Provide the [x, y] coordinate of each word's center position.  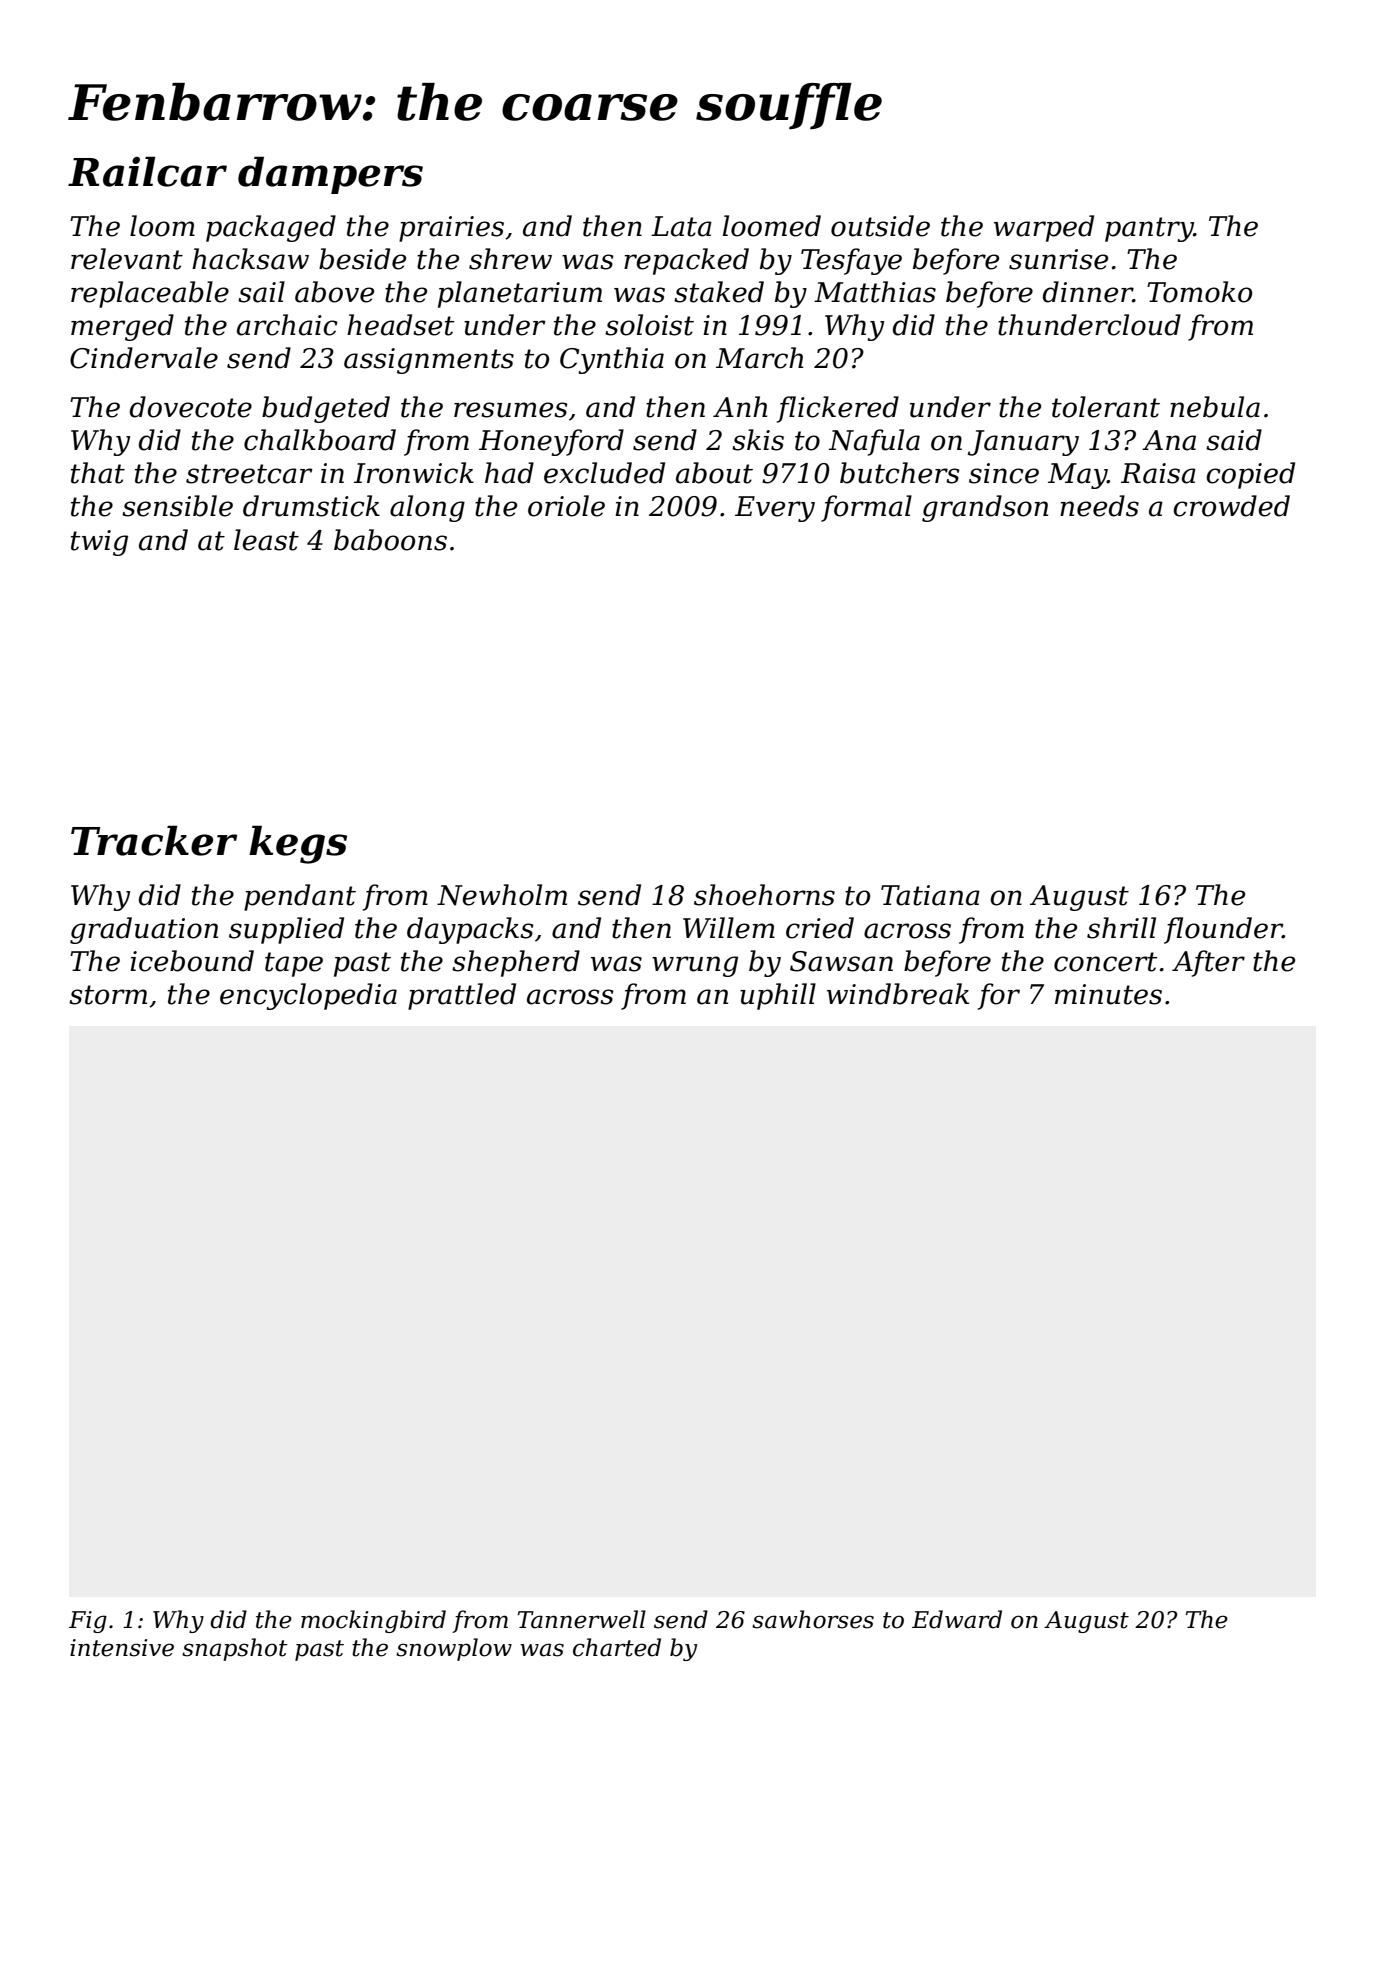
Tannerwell [582, 1619]
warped [1044, 228]
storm [108, 995]
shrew [510, 259]
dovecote [191, 407]
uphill [778, 996]
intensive [122, 1648]
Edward [957, 1619]
